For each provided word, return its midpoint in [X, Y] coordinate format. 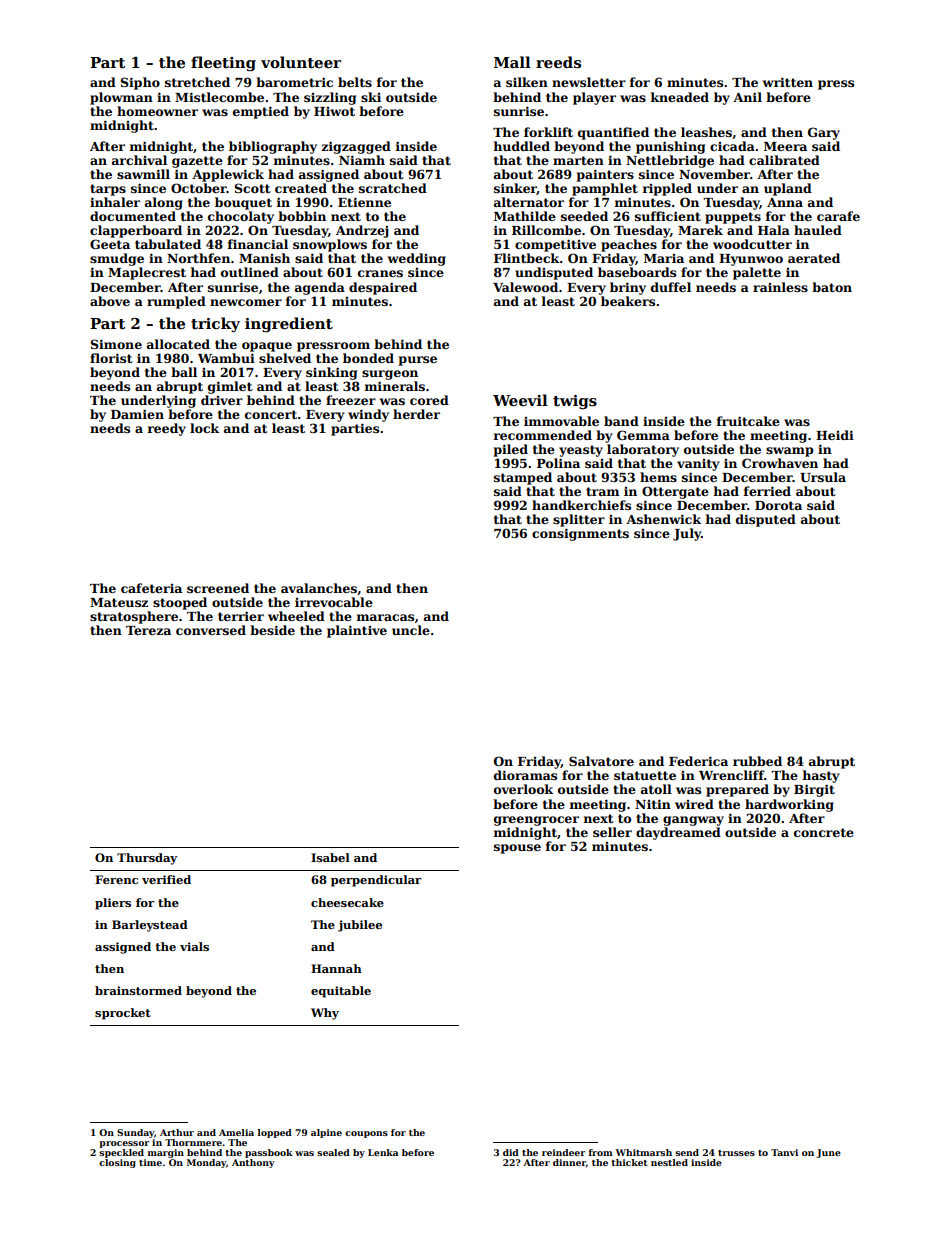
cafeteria [151, 588]
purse [418, 361]
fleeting [223, 64]
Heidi [835, 435]
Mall [512, 62]
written [788, 82]
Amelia [236, 1132]
